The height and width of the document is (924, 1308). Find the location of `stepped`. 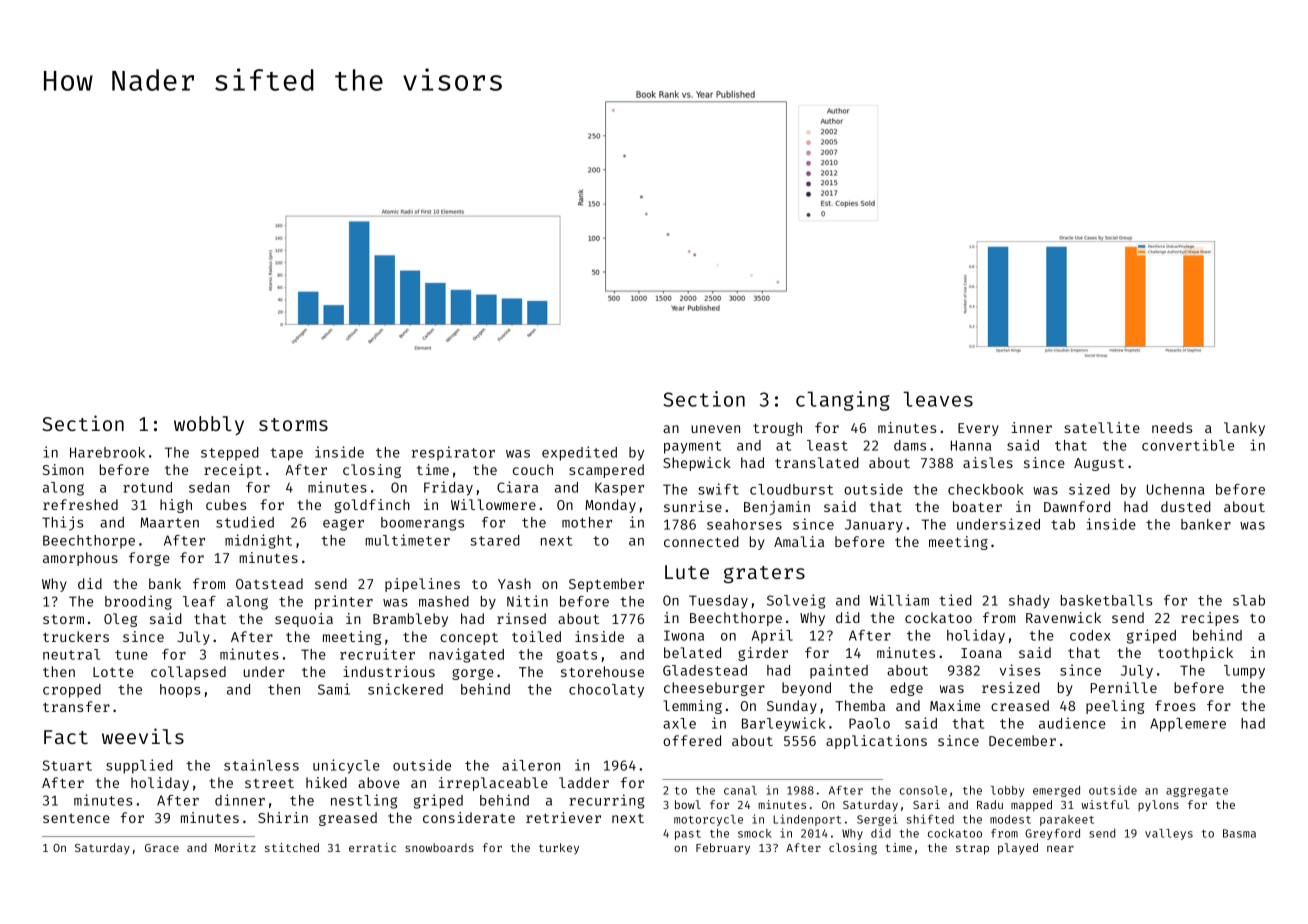

stepped is located at coordinates (230, 454).
